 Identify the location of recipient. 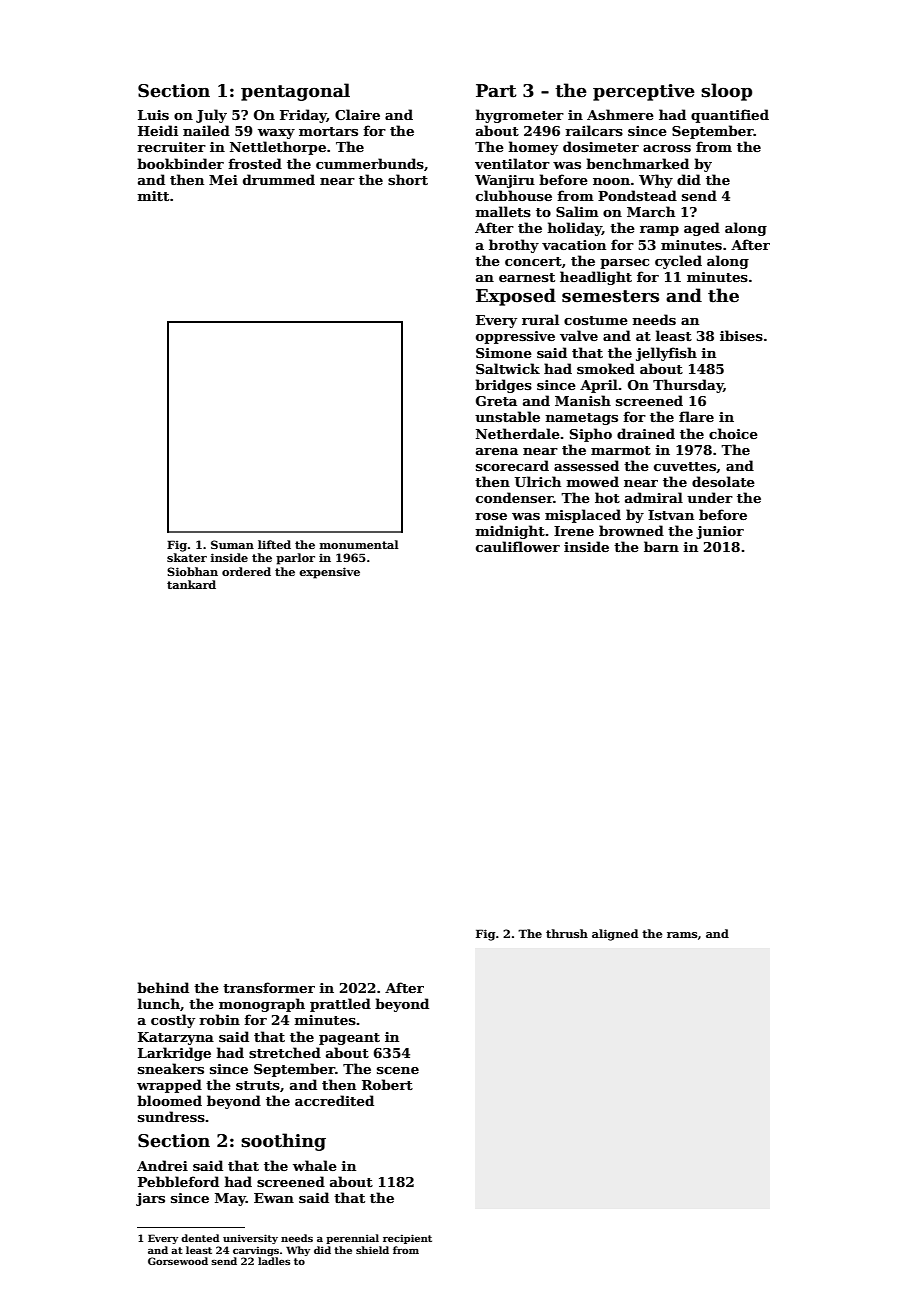
(407, 1239).
